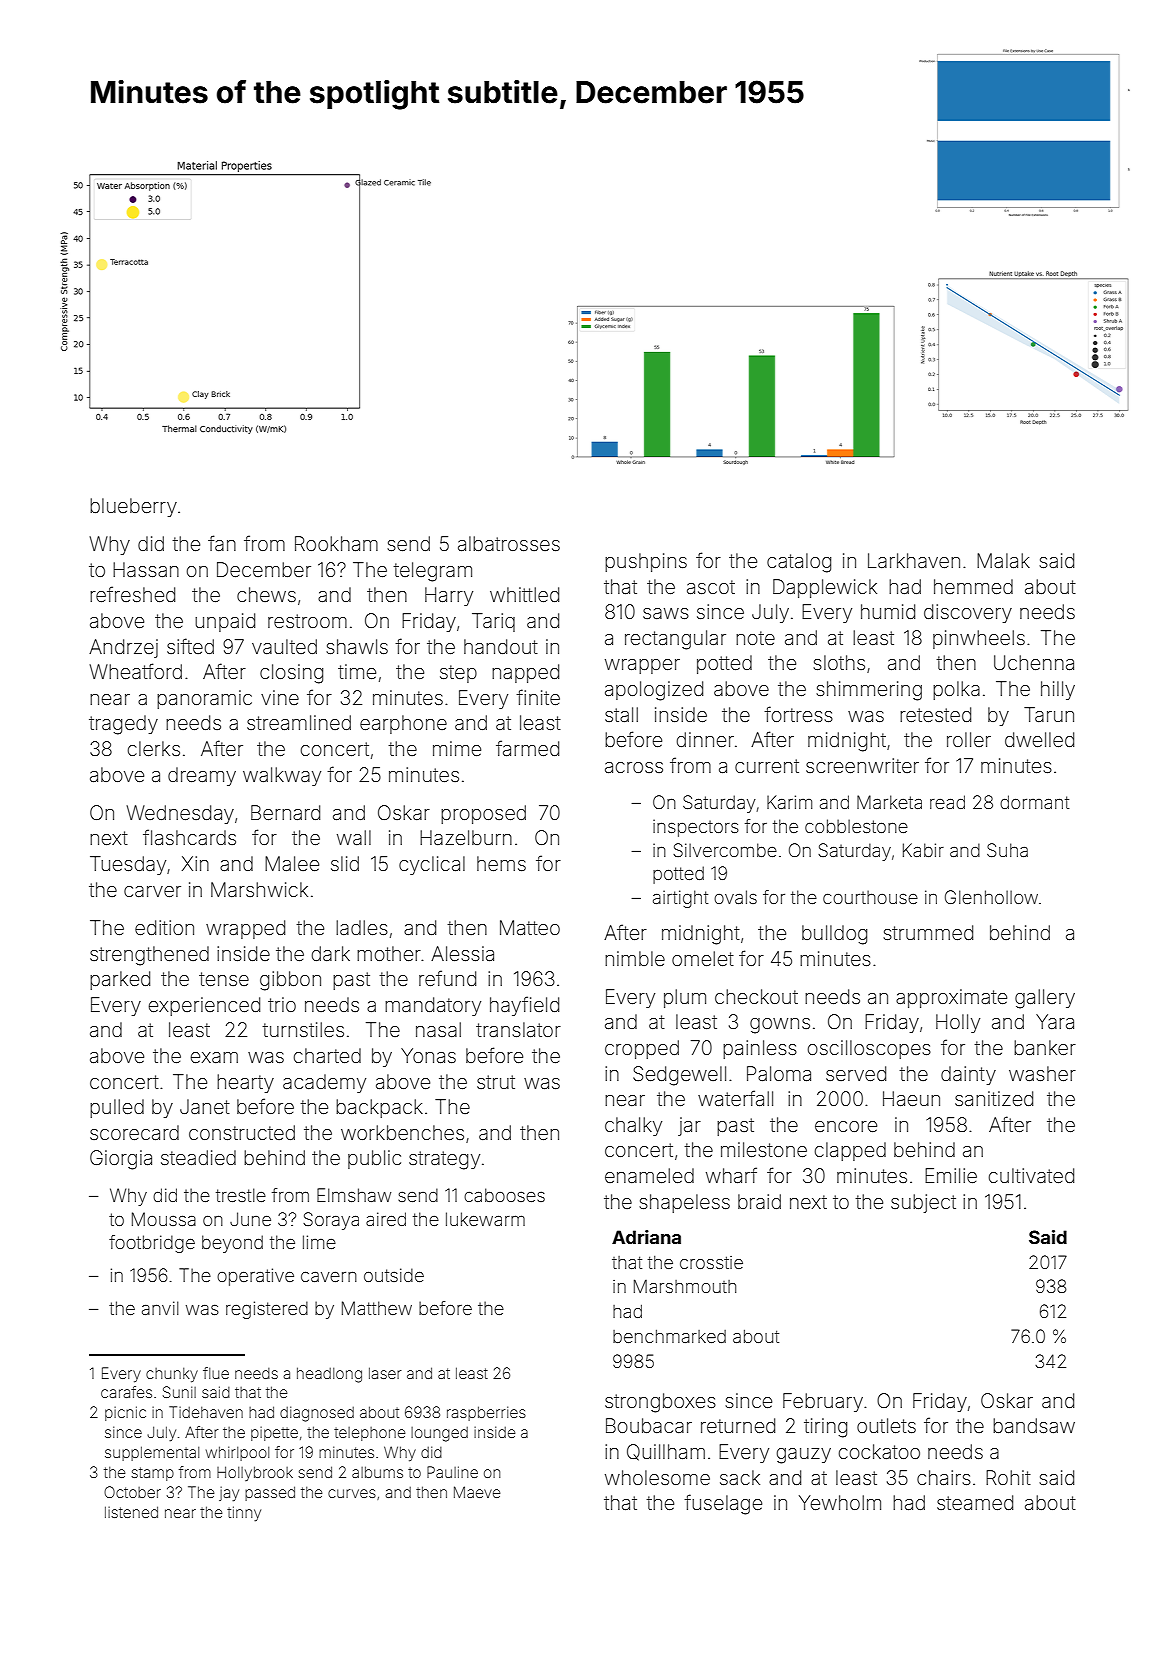 The height and width of the image is (1654, 1165). Describe the element at coordinates (1049, 714) in the image. I see `Tarun` at that location.
